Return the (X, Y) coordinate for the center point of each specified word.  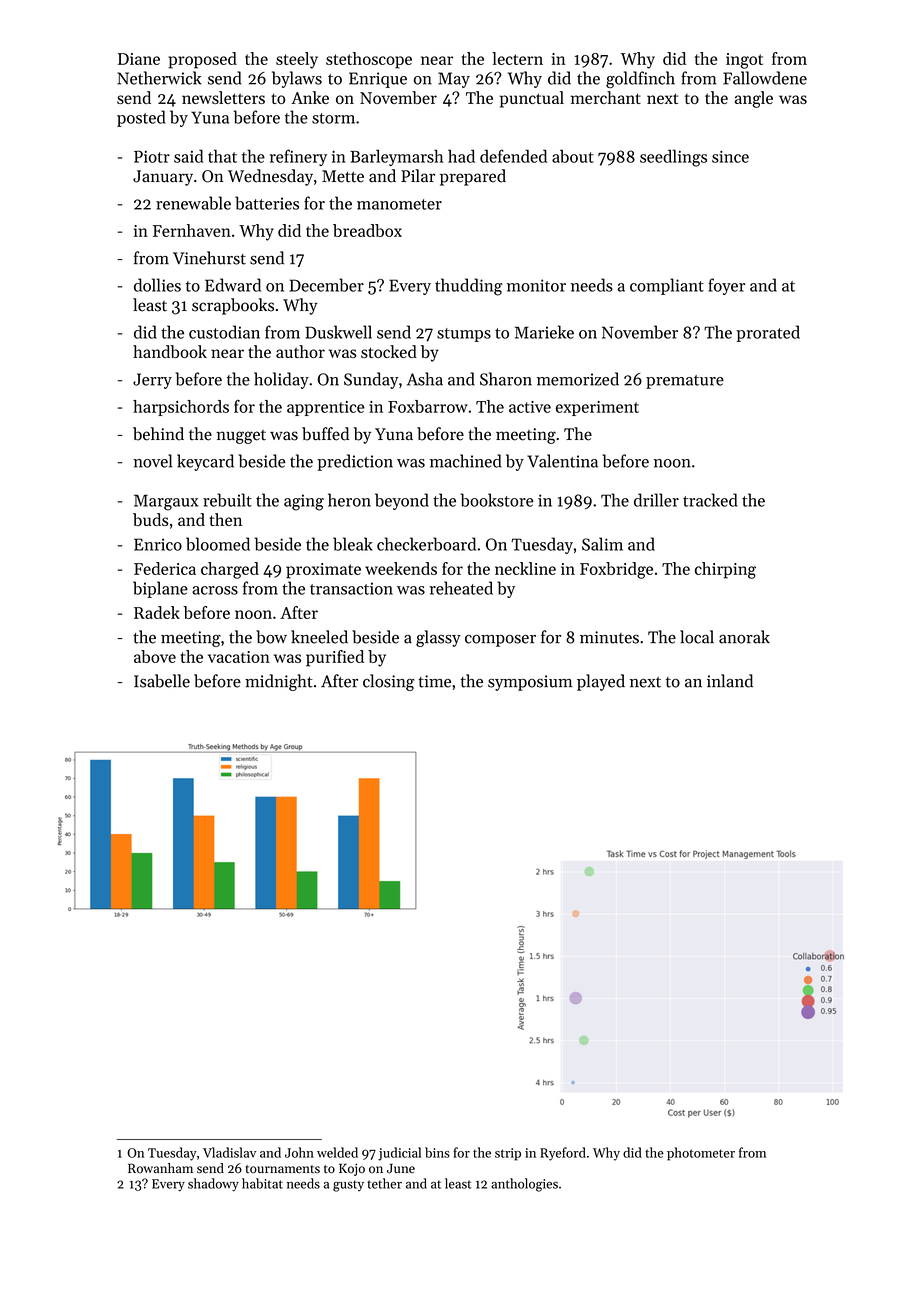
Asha (425, 379)
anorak (744, 637)
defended (513, 156)
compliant (667, 286)
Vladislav (229, 1152)
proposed (202, 60)
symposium (530, 683)
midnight (279, 682)
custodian (224, 332)
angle (754, 99)
